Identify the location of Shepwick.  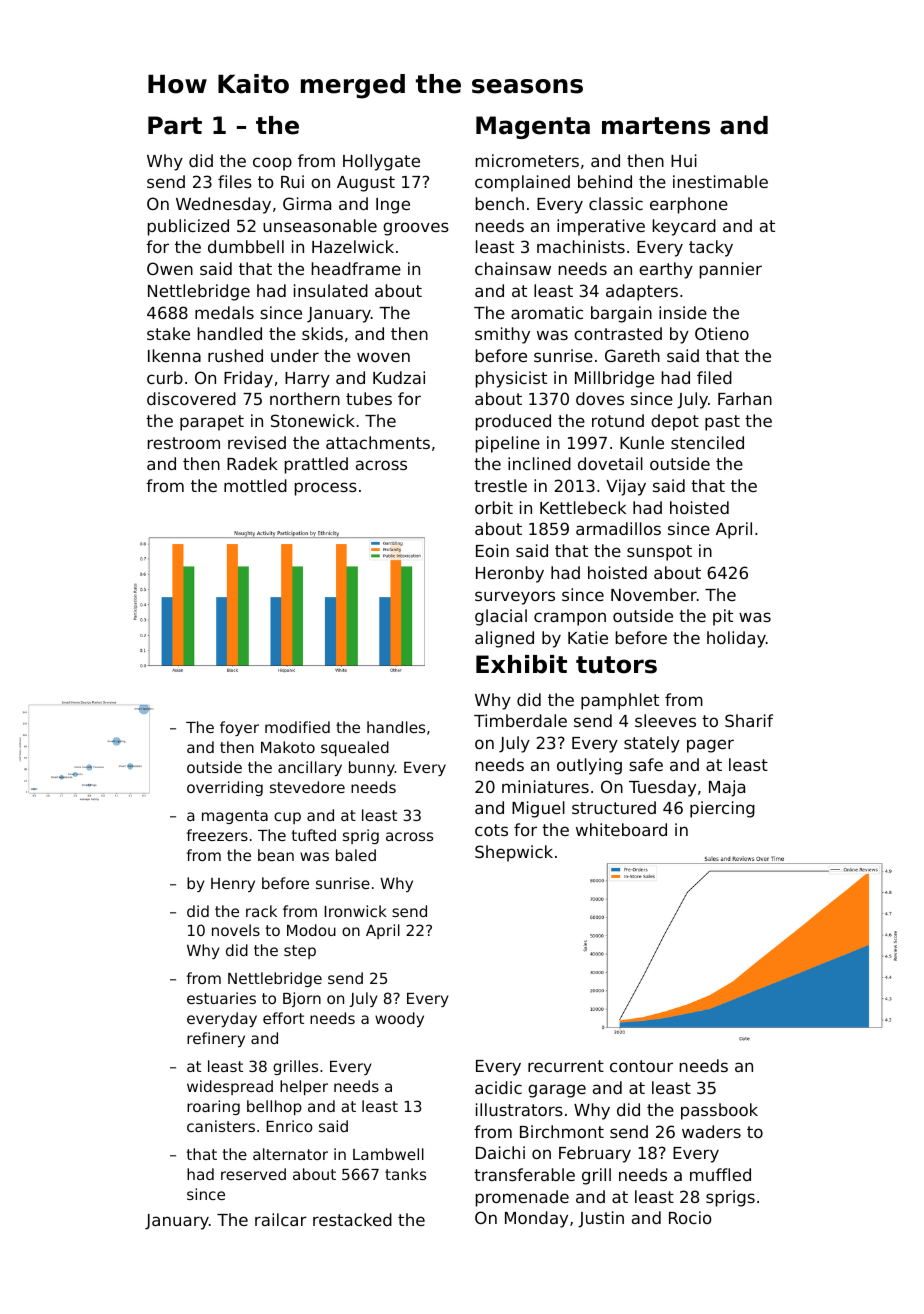
(514, 853).
